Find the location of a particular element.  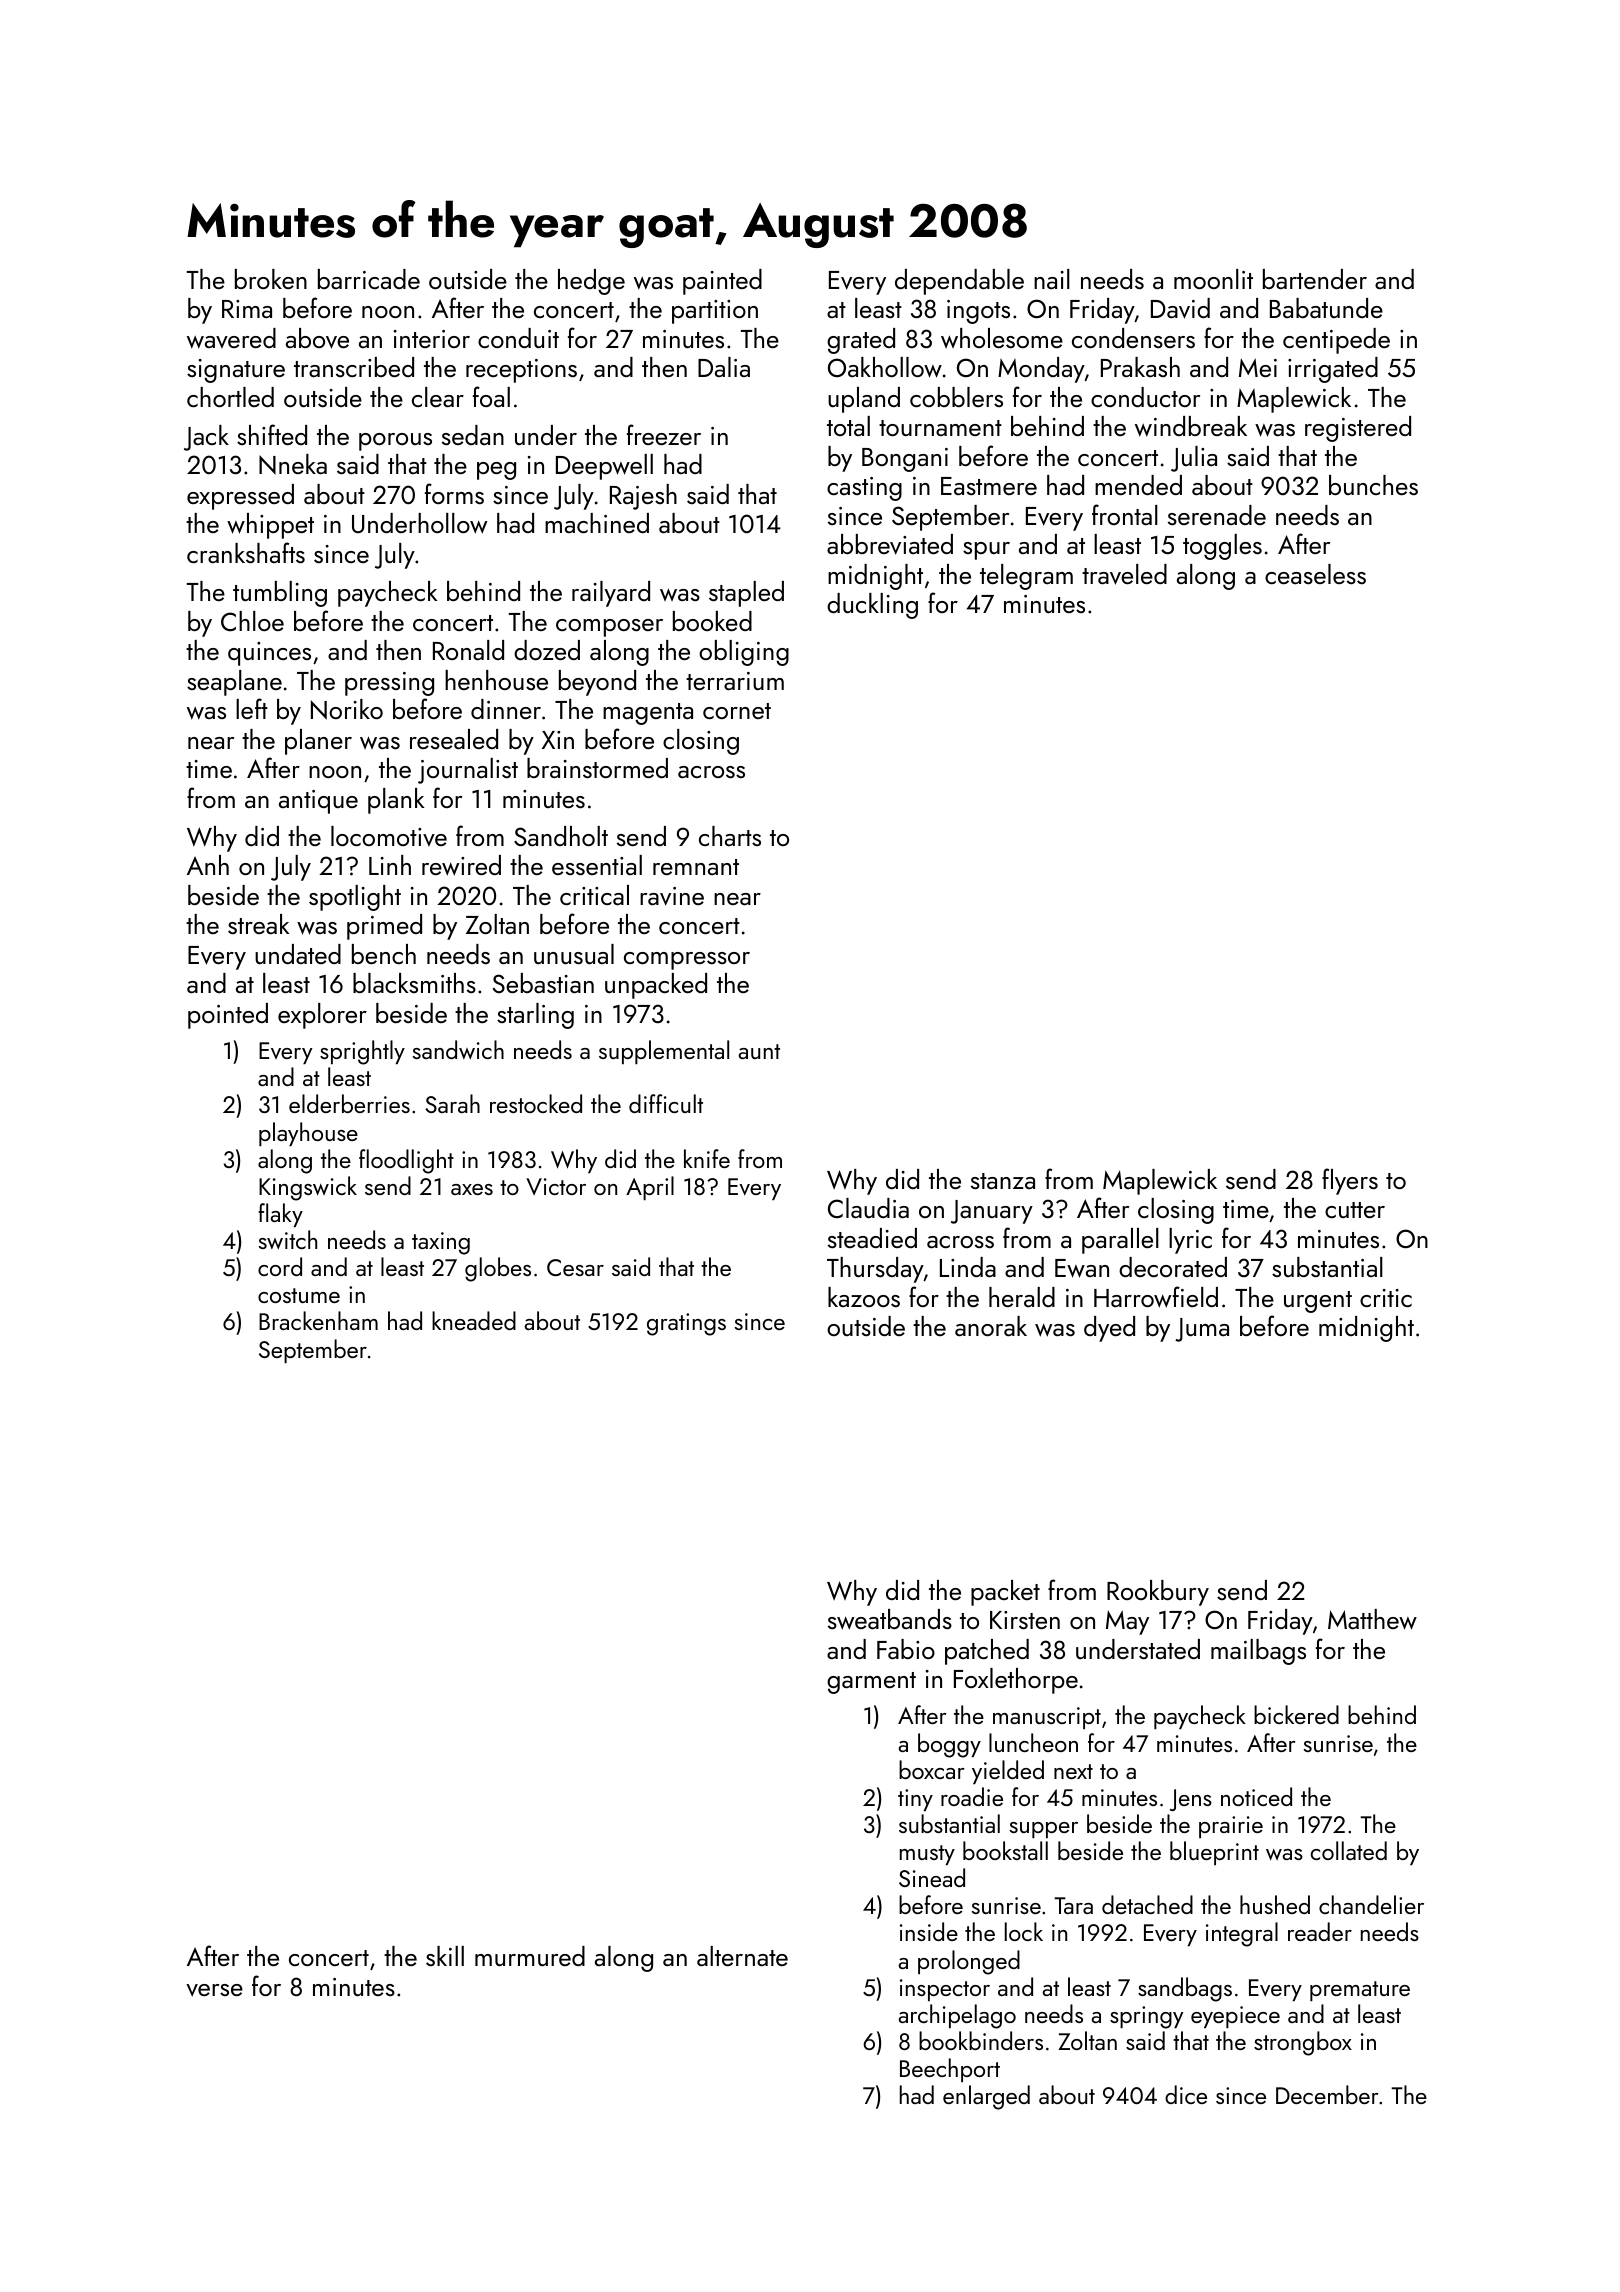

Monday is located at coordinates (1041, 370).
